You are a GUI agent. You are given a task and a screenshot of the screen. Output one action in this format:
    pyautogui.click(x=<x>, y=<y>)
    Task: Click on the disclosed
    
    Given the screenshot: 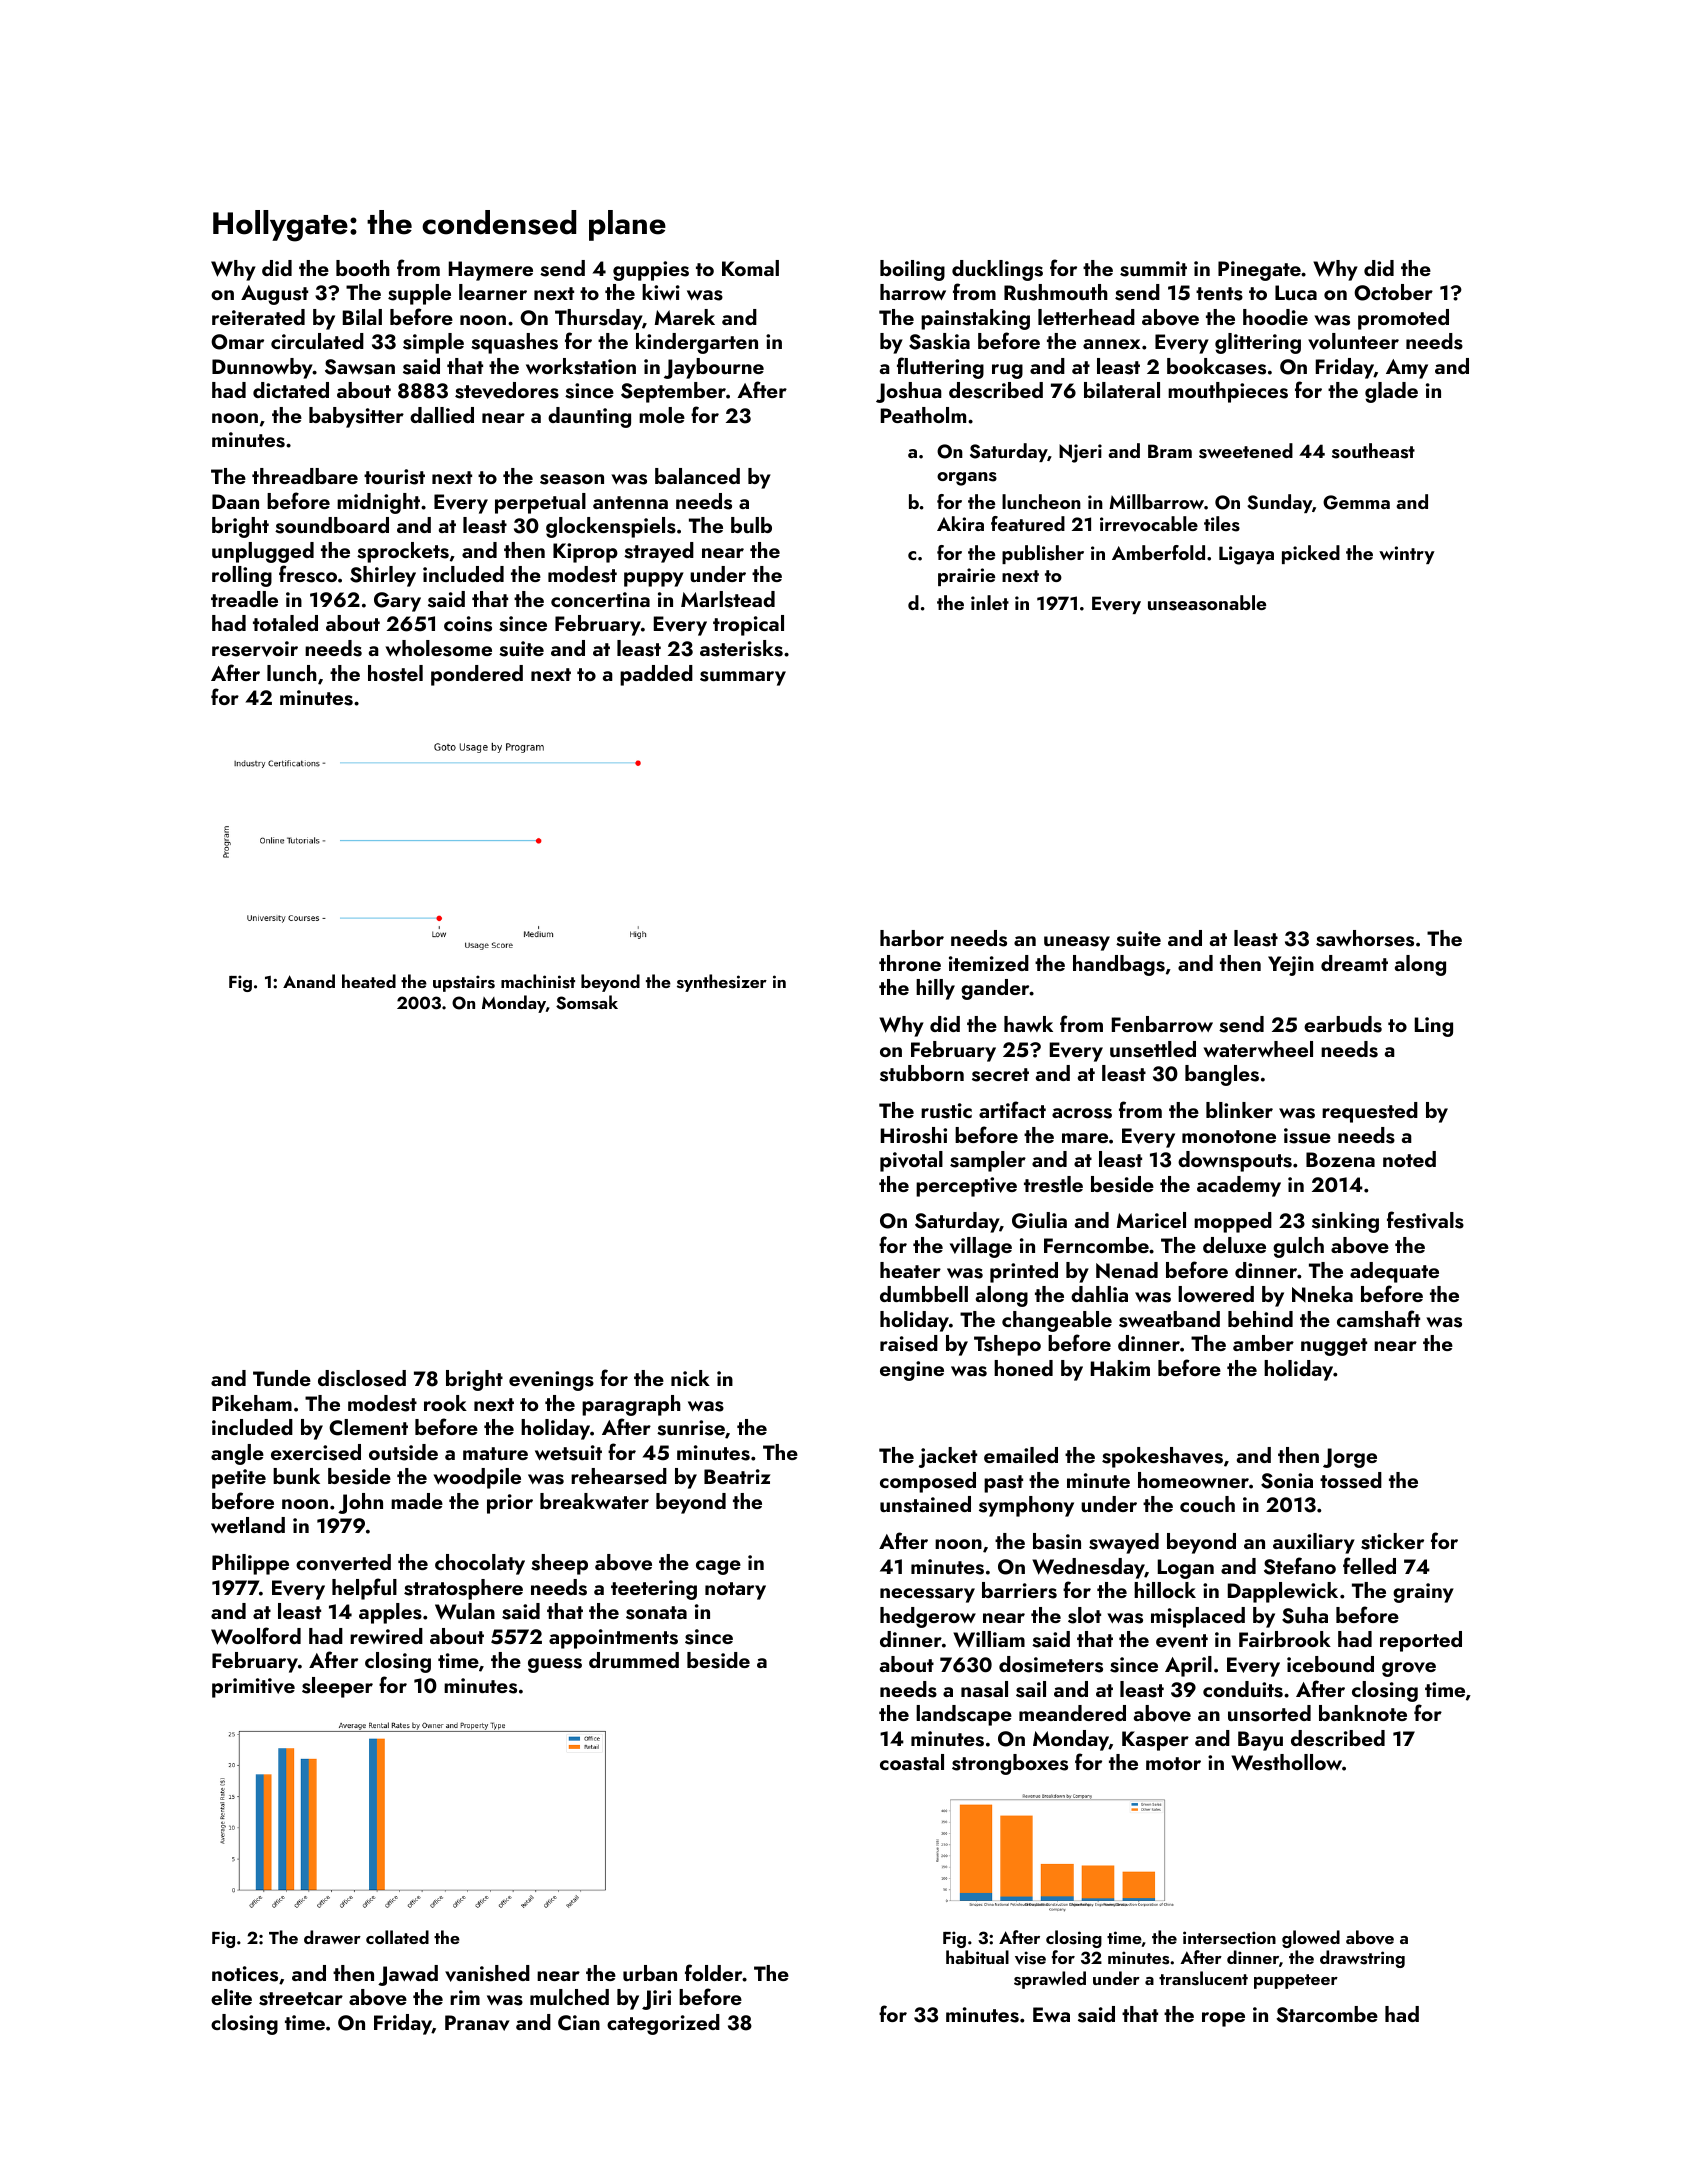 What is the action you would take?
    pyautogui.click(x=362, y=1378)
